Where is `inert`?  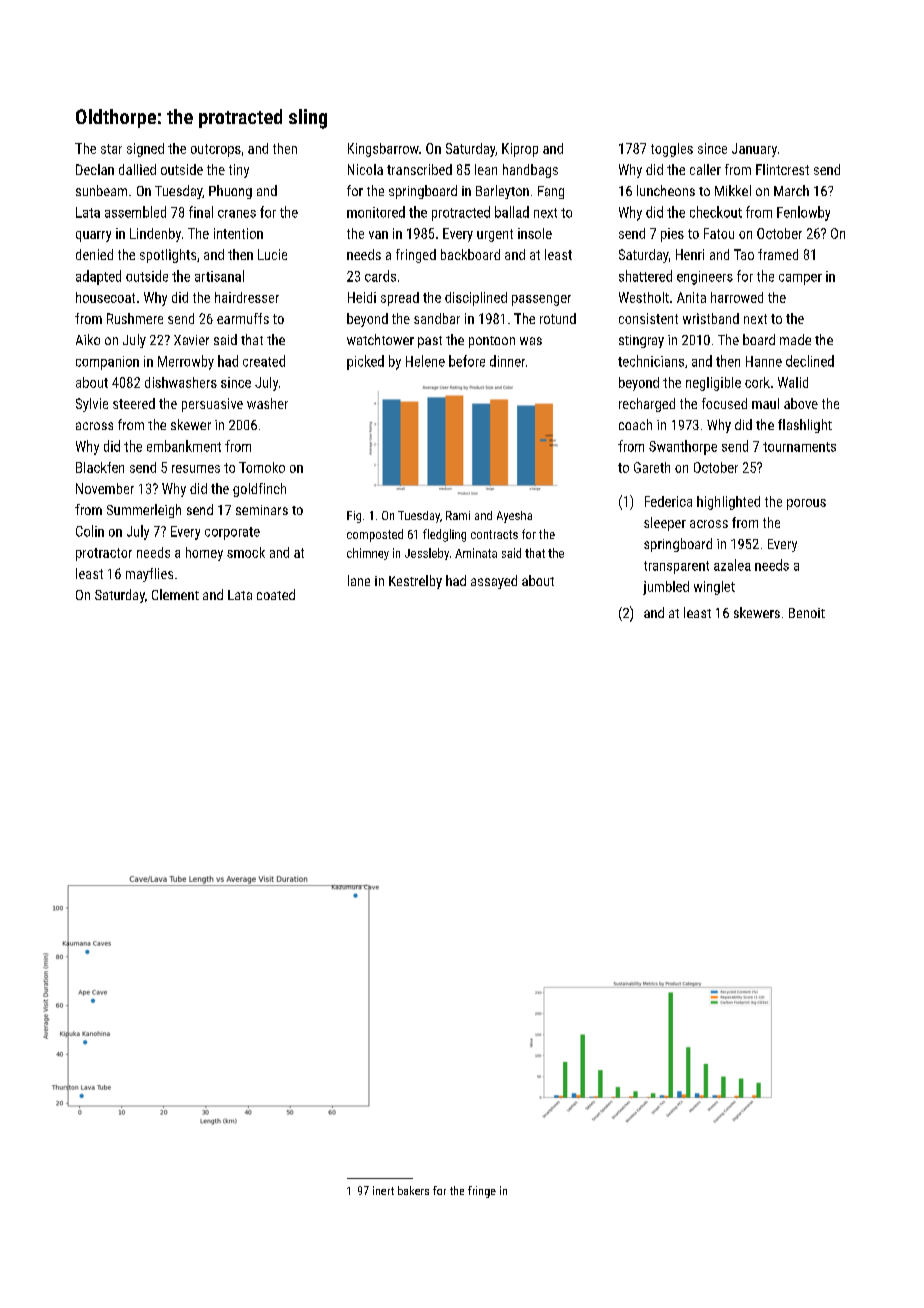
inert is located at coordinates (383, 1190).
